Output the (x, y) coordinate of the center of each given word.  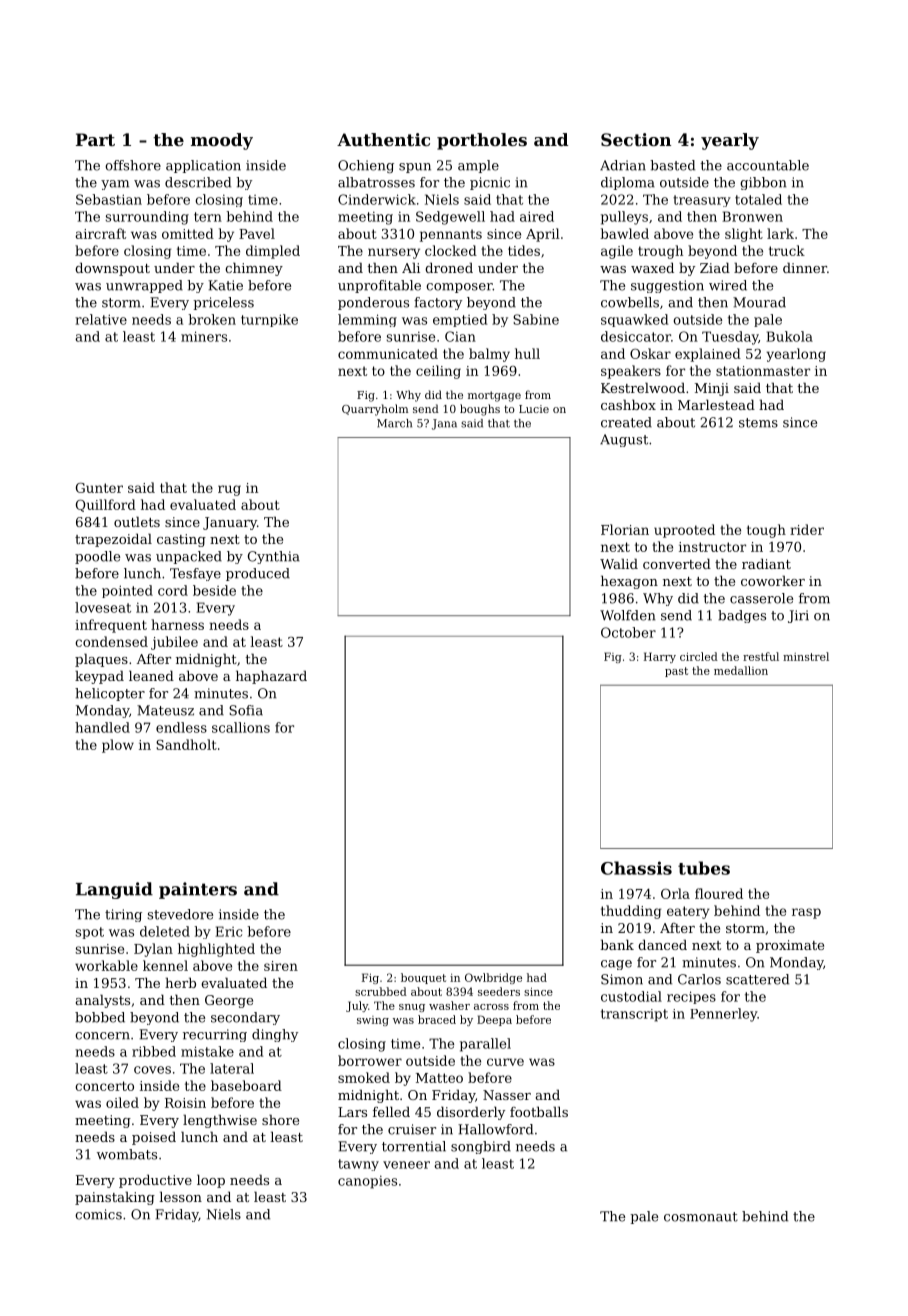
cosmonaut (701, 1217)
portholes (482, 141)
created (626, 422)
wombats (127, 1154)
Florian (625, 529)
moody (222, 141)
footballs (539, 1111)
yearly (730, 141)
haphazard (271, 677)
